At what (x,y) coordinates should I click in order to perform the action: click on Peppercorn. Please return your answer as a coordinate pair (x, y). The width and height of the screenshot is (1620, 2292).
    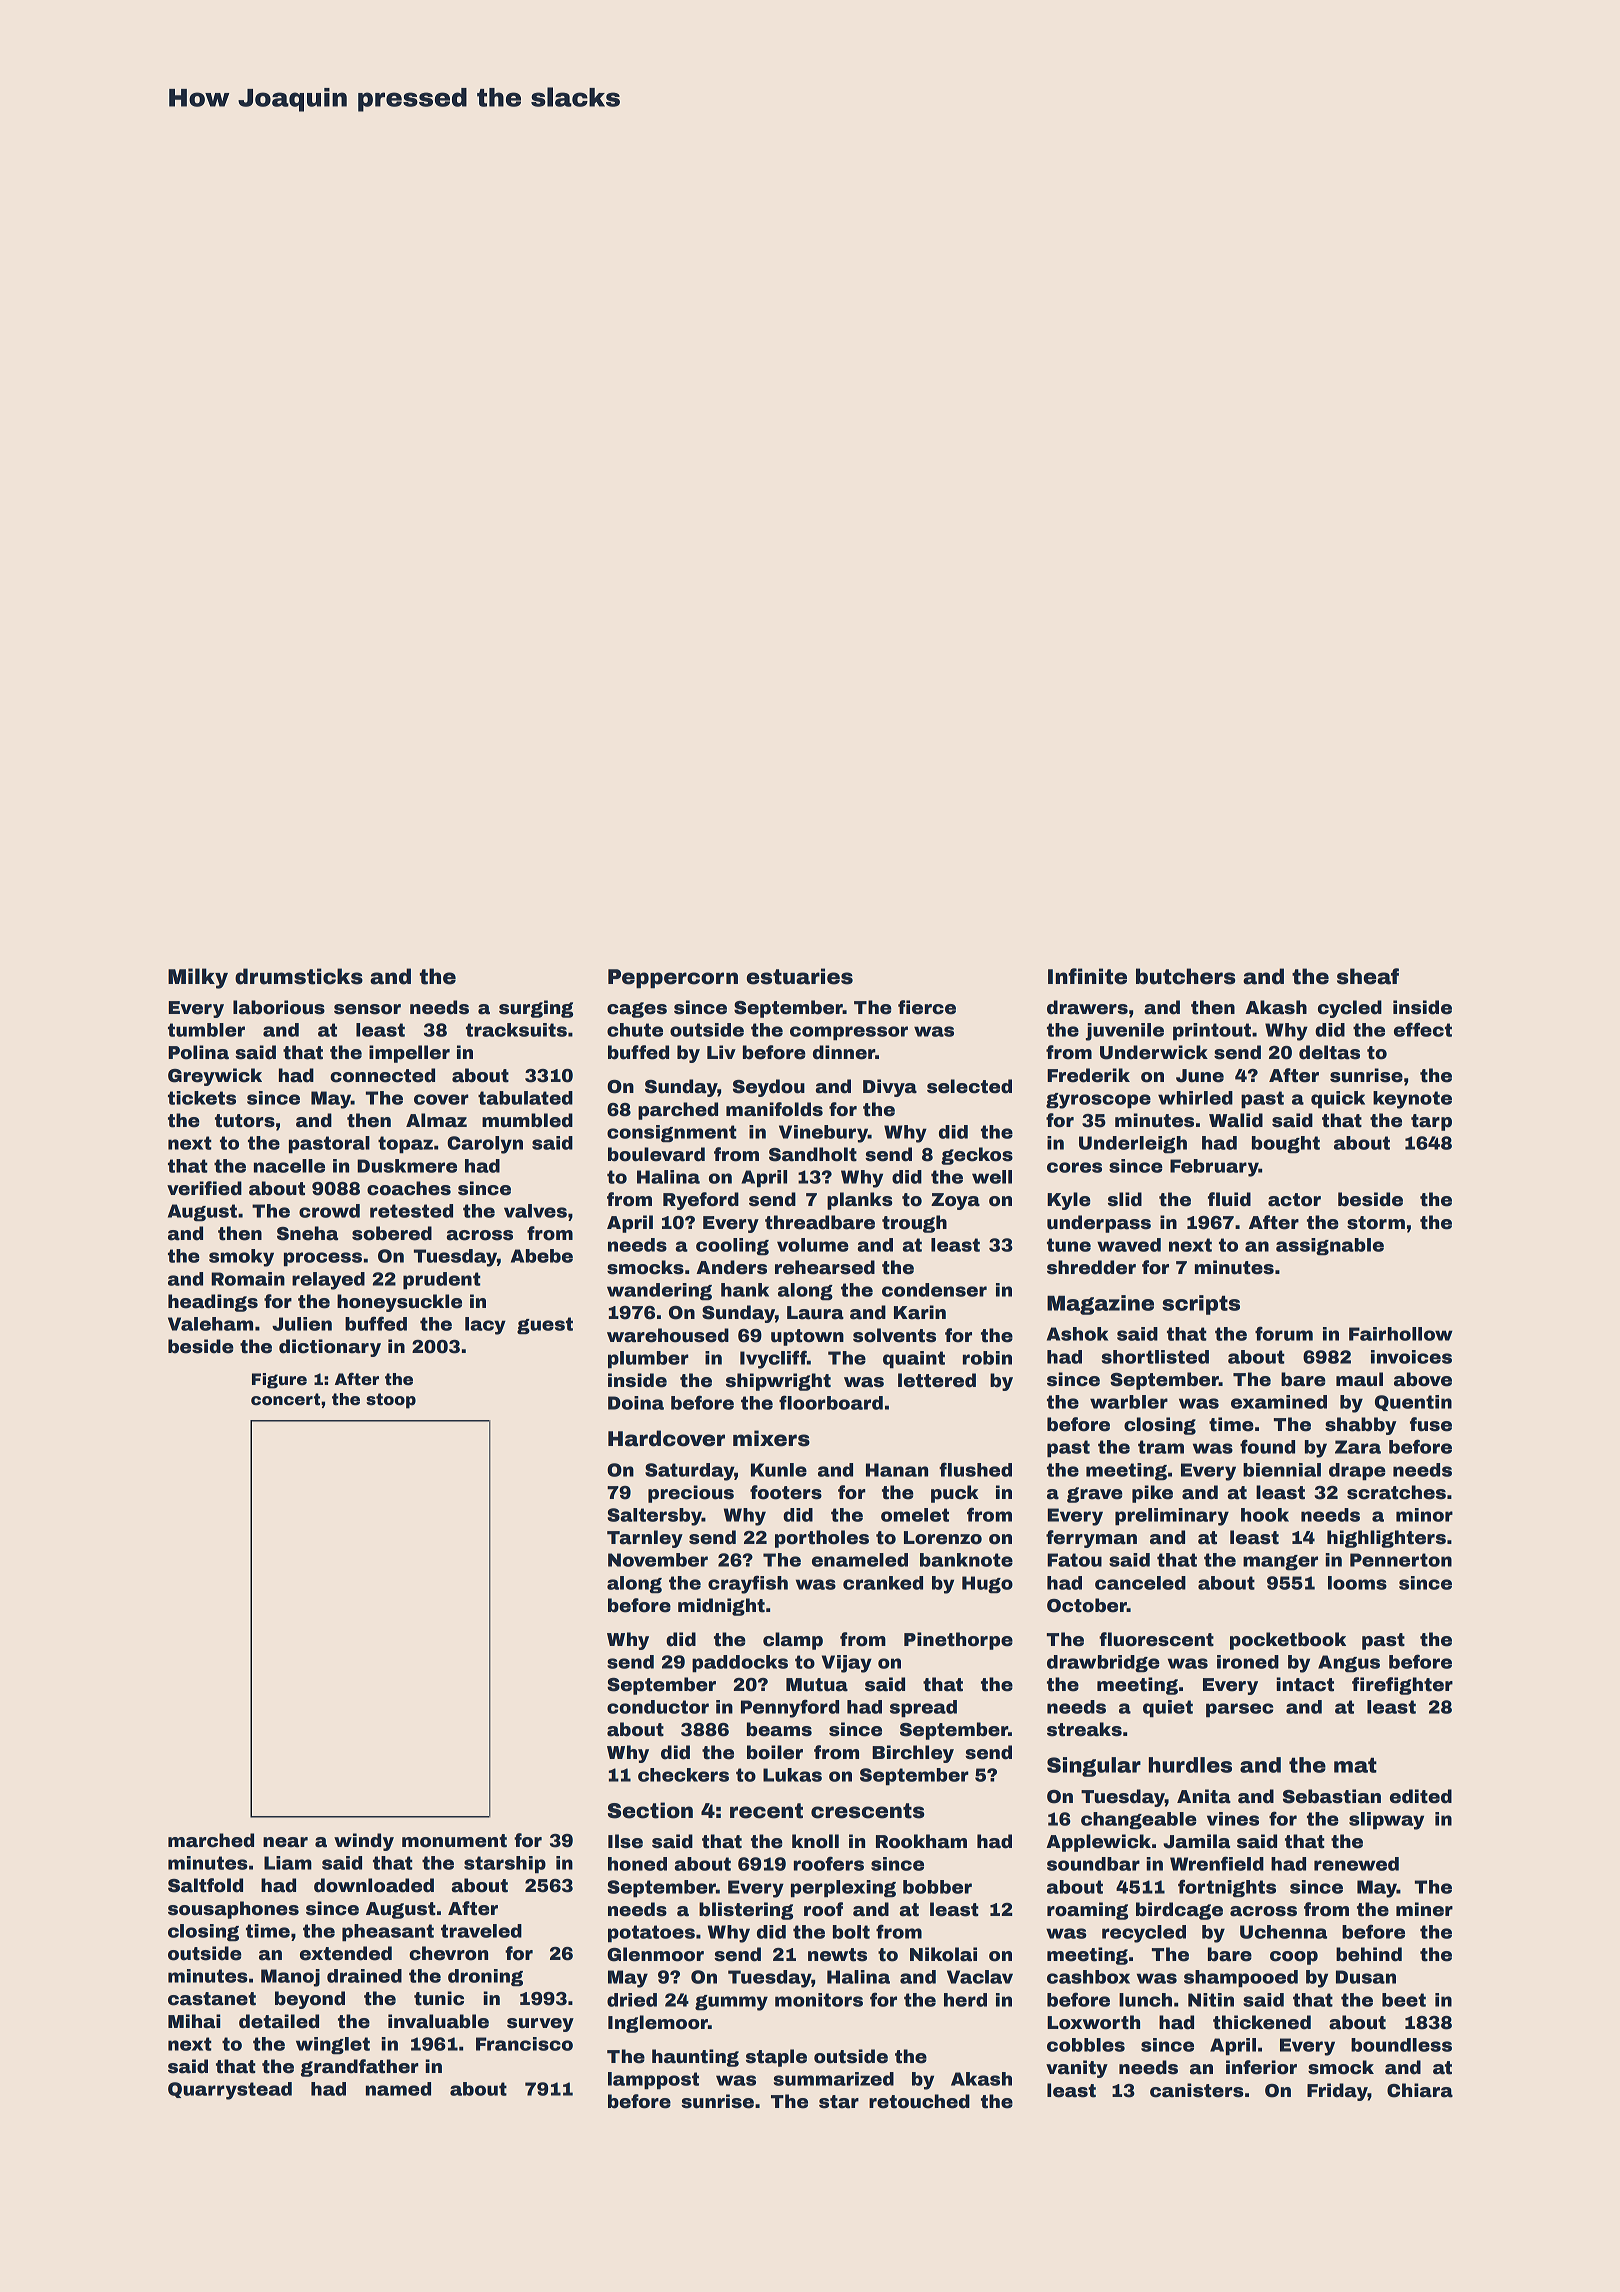
    Looking at the image, I should click on (673, 979).
